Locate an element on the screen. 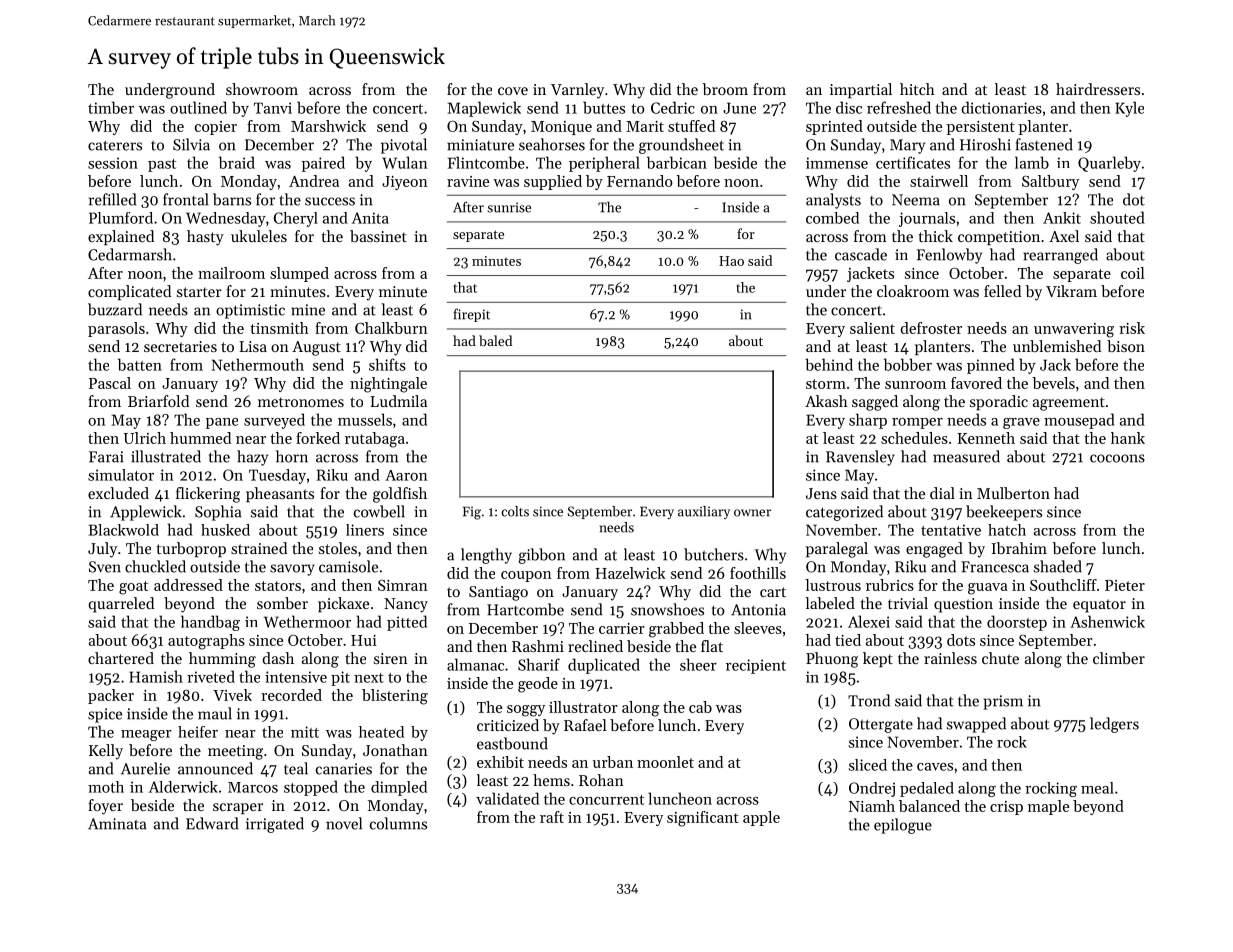 Image resolution: width=1233 pixels, height=952 pixels. supplied is located at coordinates (553, 182).
